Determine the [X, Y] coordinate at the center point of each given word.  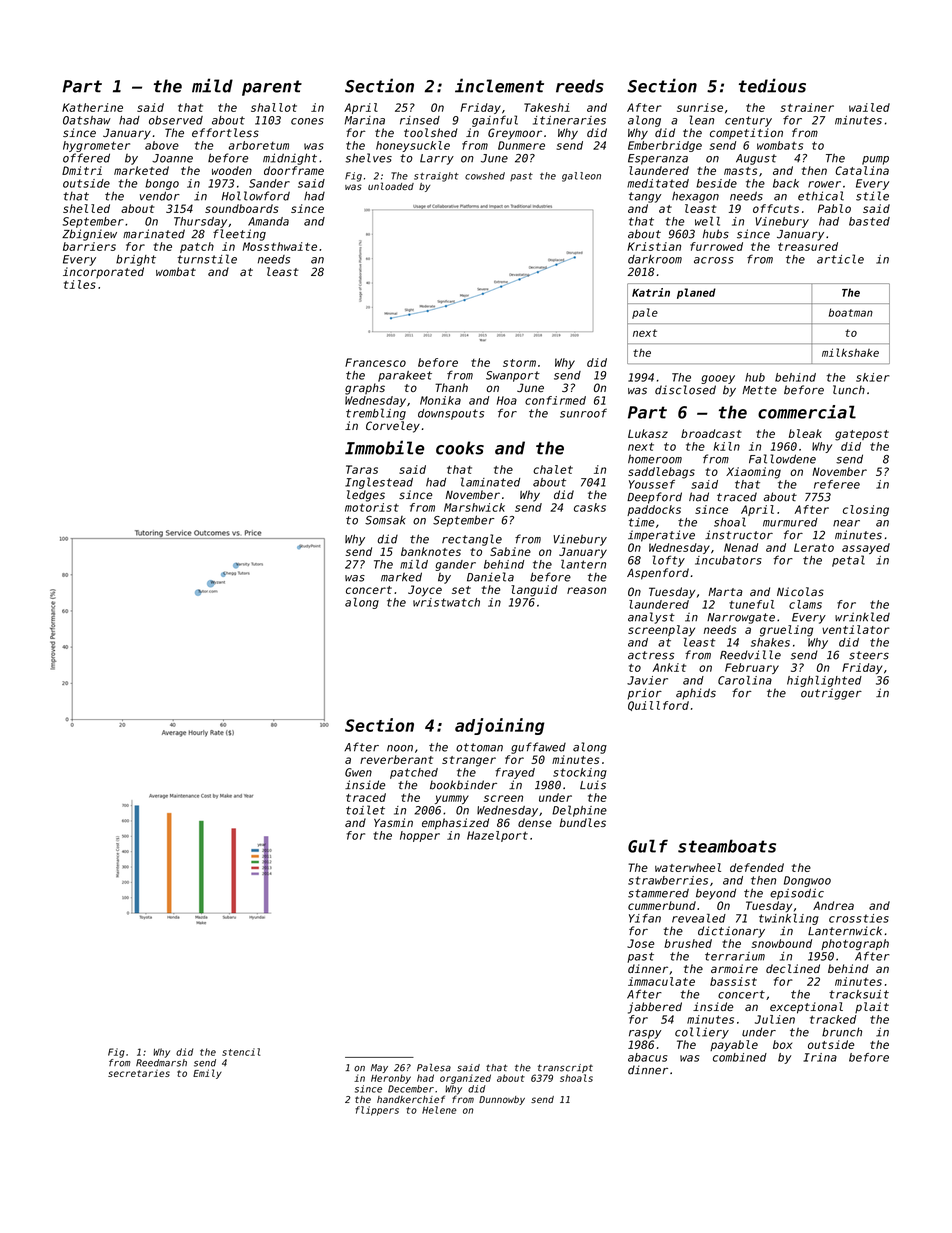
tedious [772, 85]
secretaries [139, 1073]
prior [644, 694]
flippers [377, 1111]
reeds [580, 86]
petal [848, 561]
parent [272, 88]
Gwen [358, 772]
